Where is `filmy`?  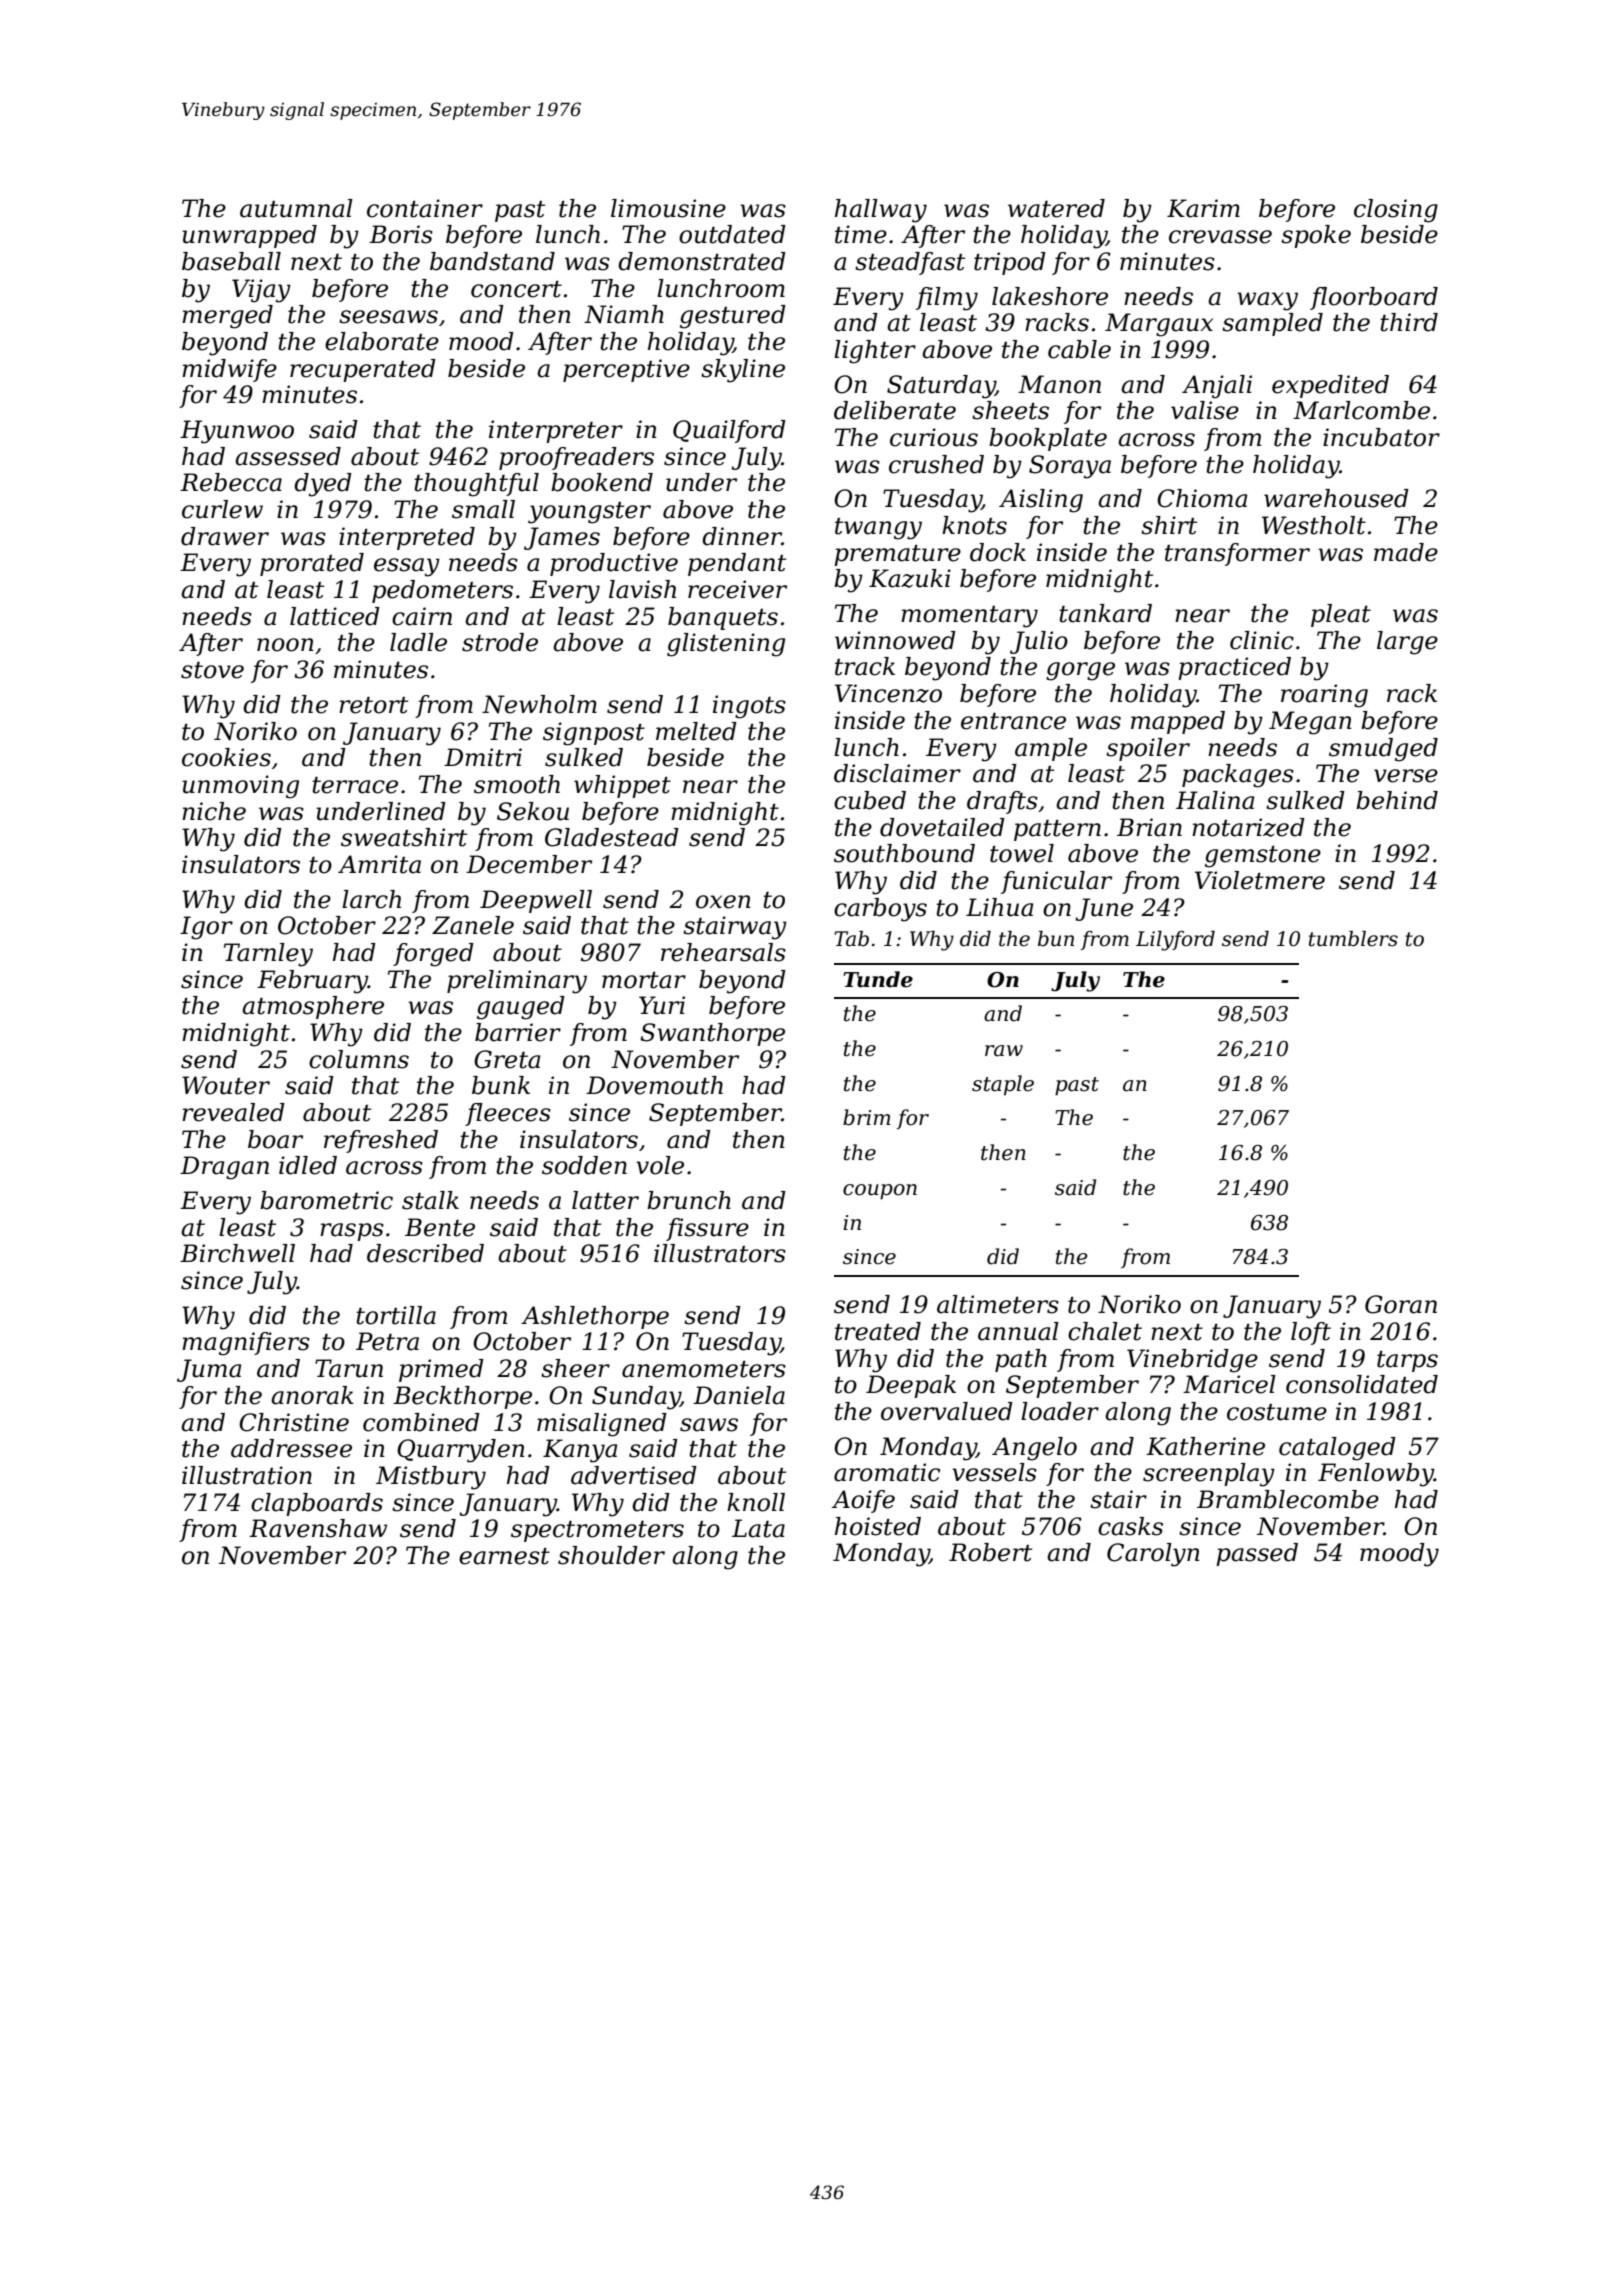
filmy is located at coordinates (947, 299).
